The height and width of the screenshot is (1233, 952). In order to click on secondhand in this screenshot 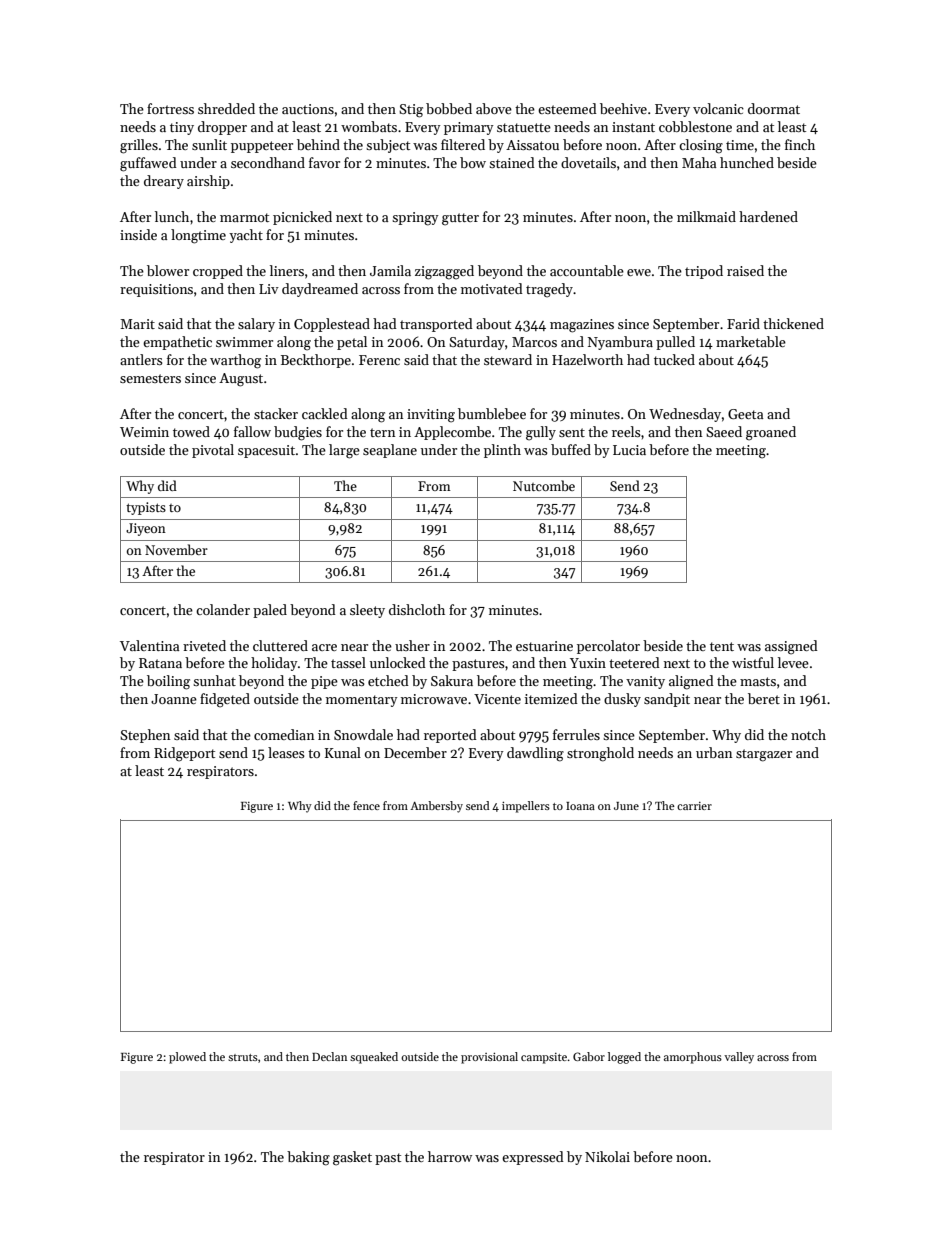, I will do `click(268, 162)`.
